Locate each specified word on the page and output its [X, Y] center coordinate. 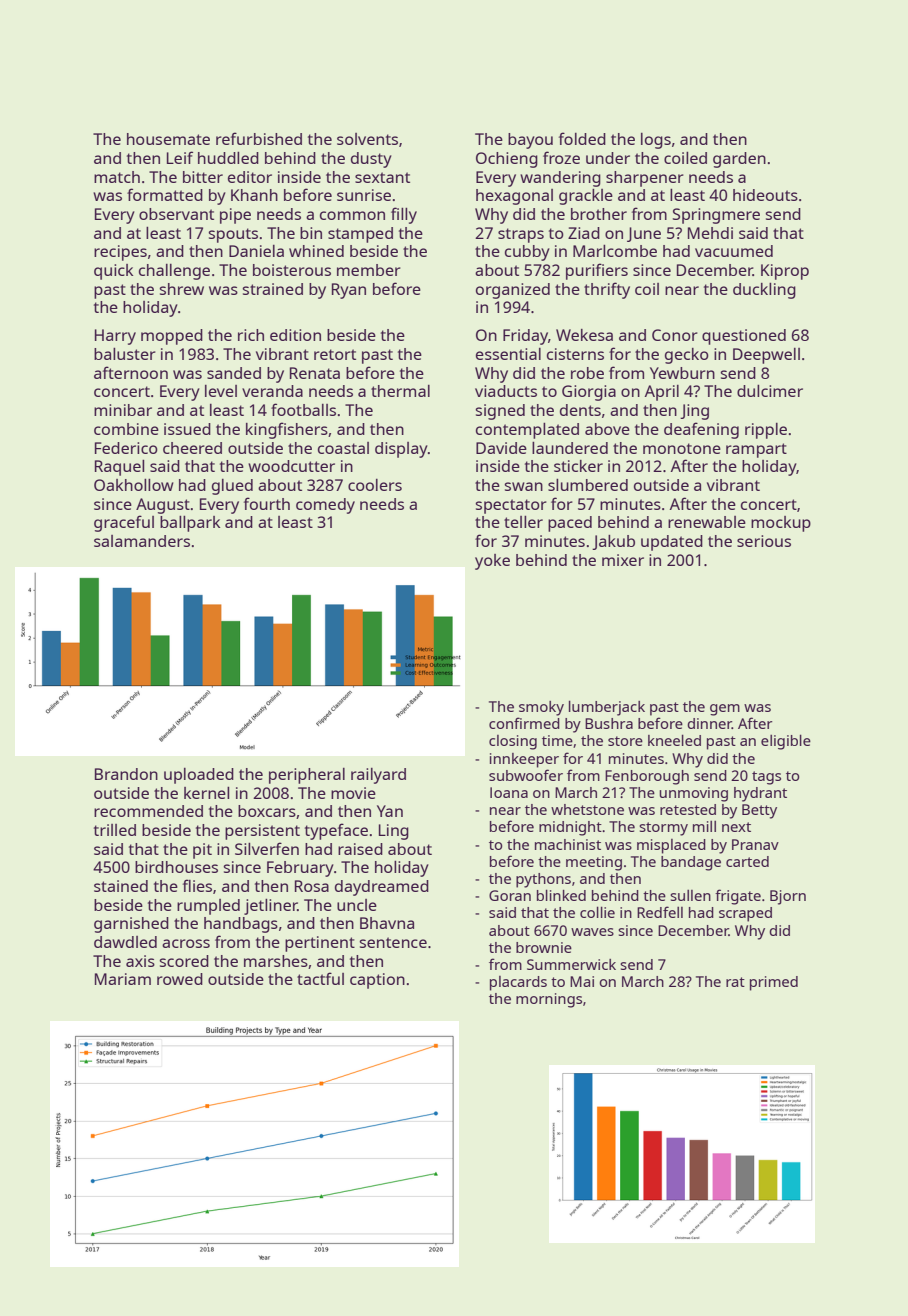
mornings [549, 1000]
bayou [530, 141]
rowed [180, 979]
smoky [541, 708]
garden [739, 160]
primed [774, 983]
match [117, 177]
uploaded [199, 776]
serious [764, 541]
